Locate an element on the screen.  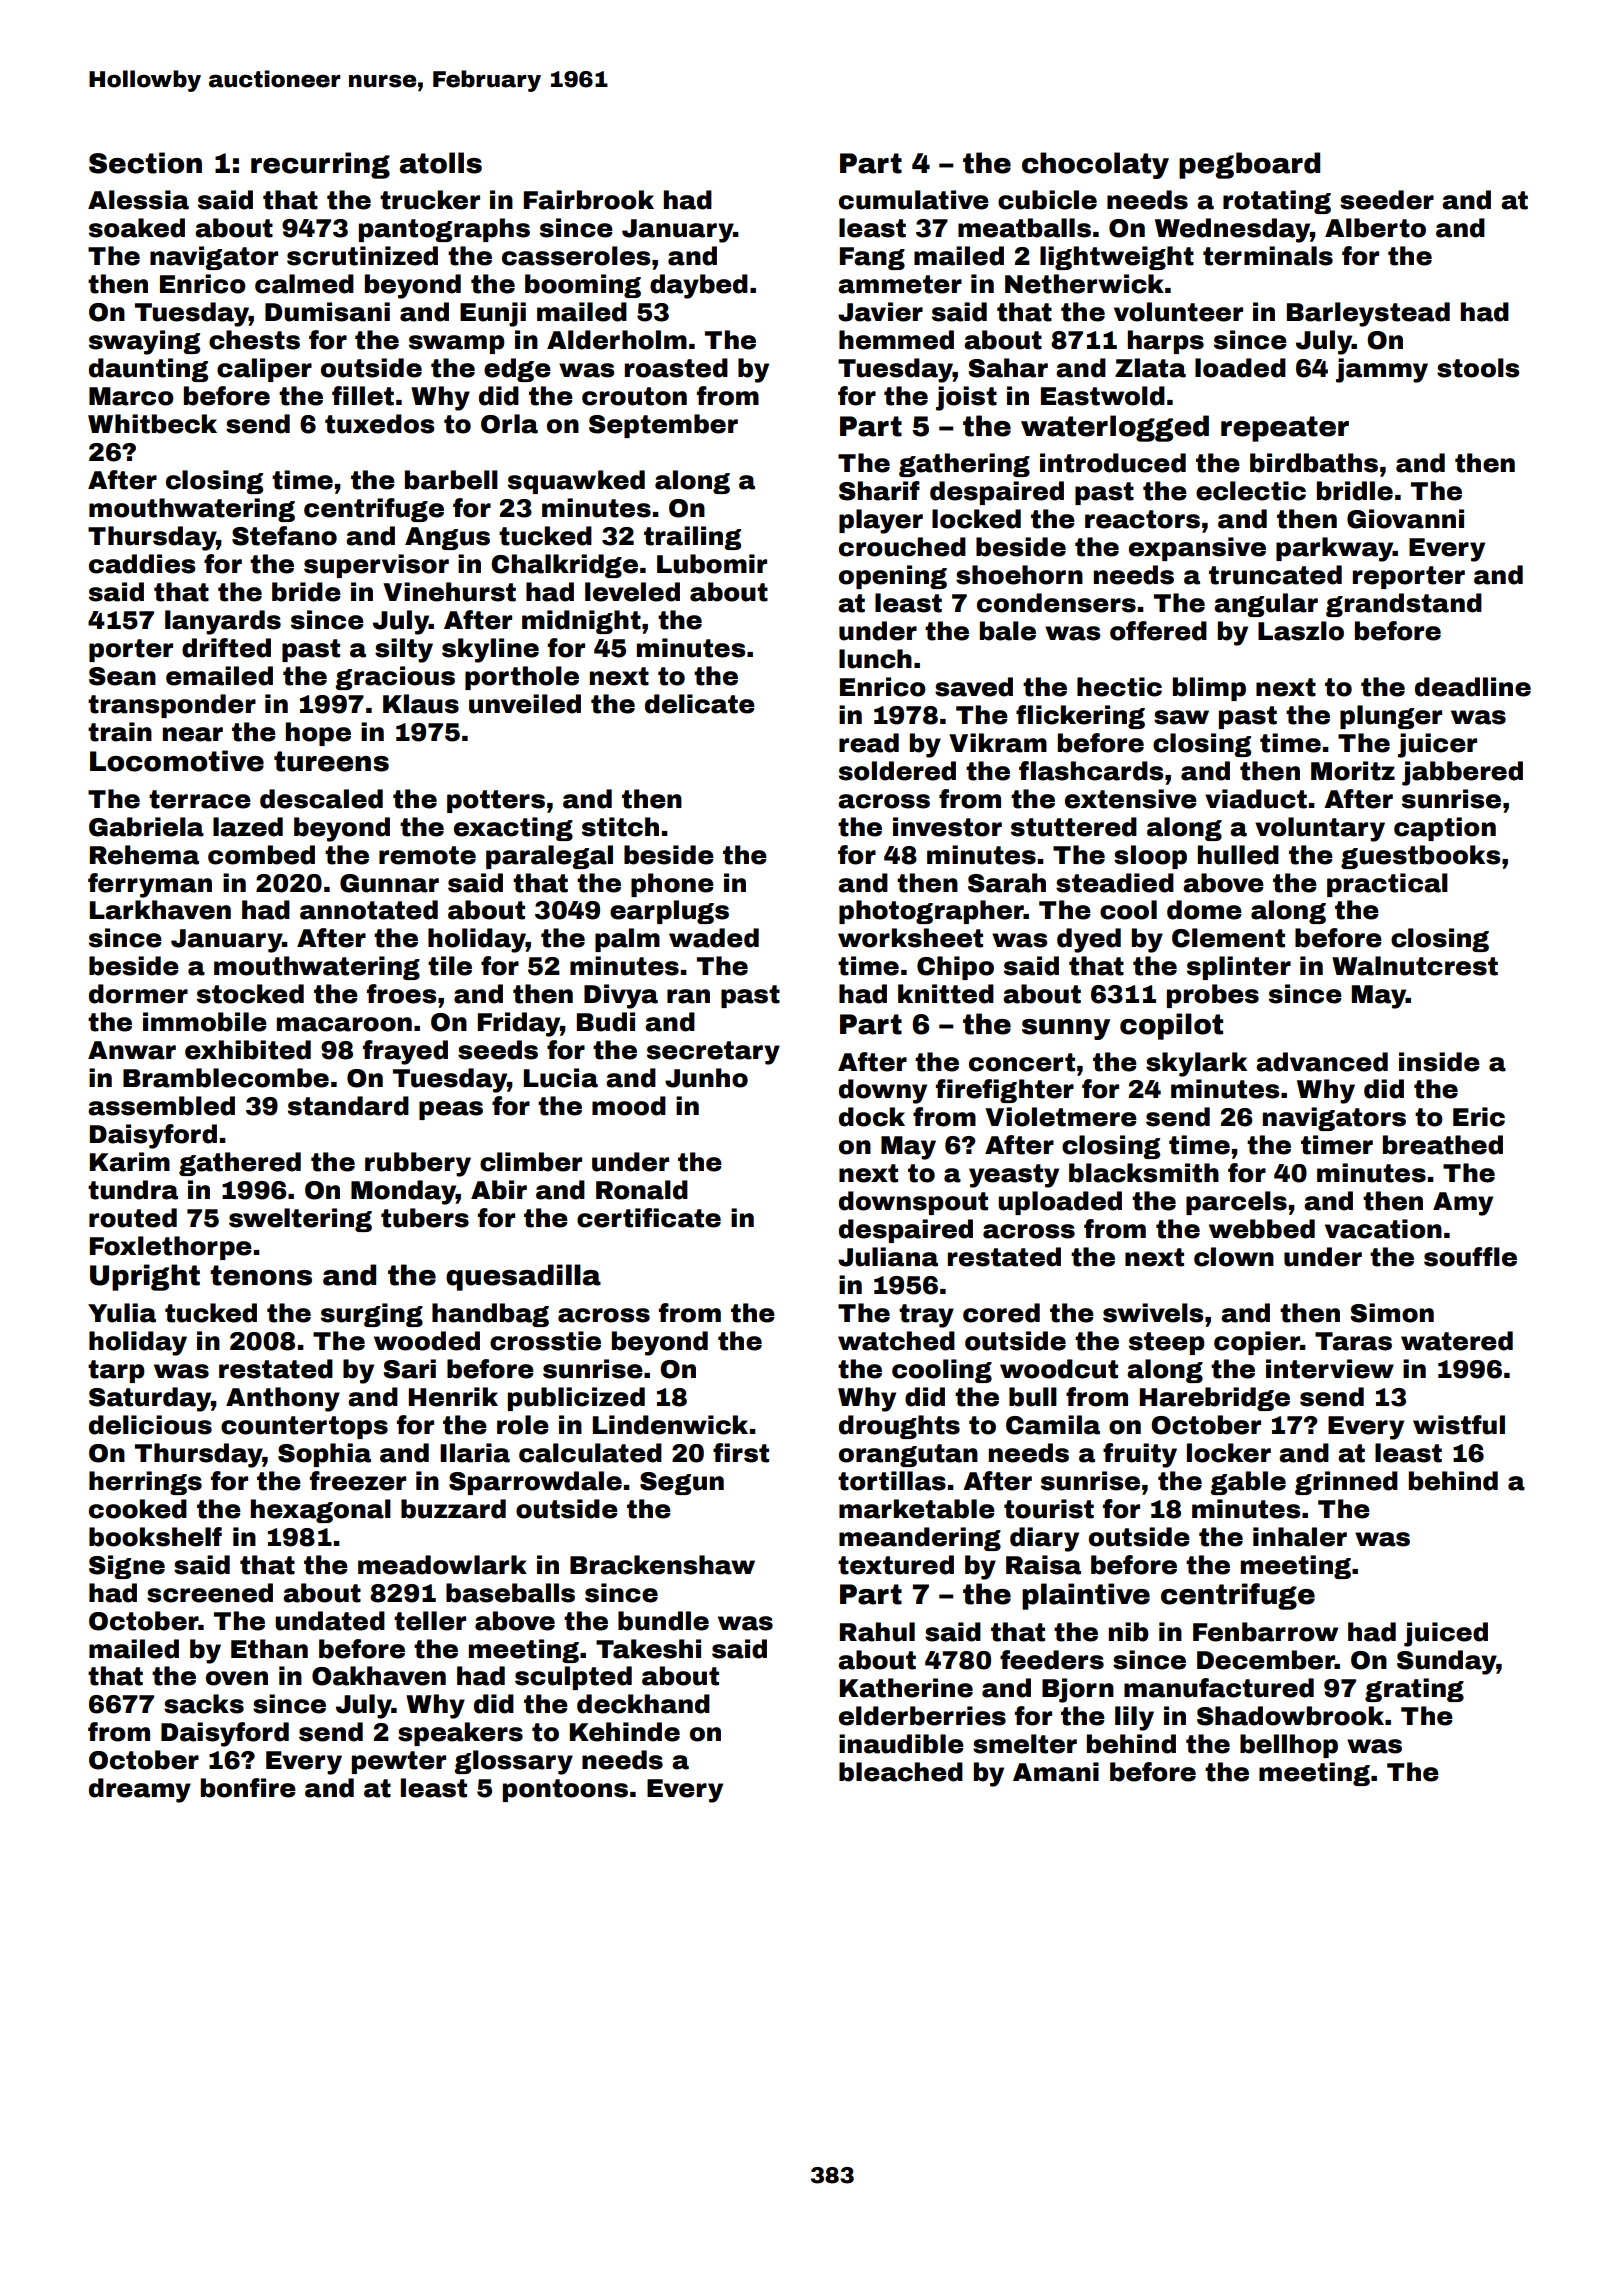
locked is located at coordinates (976, 519).
